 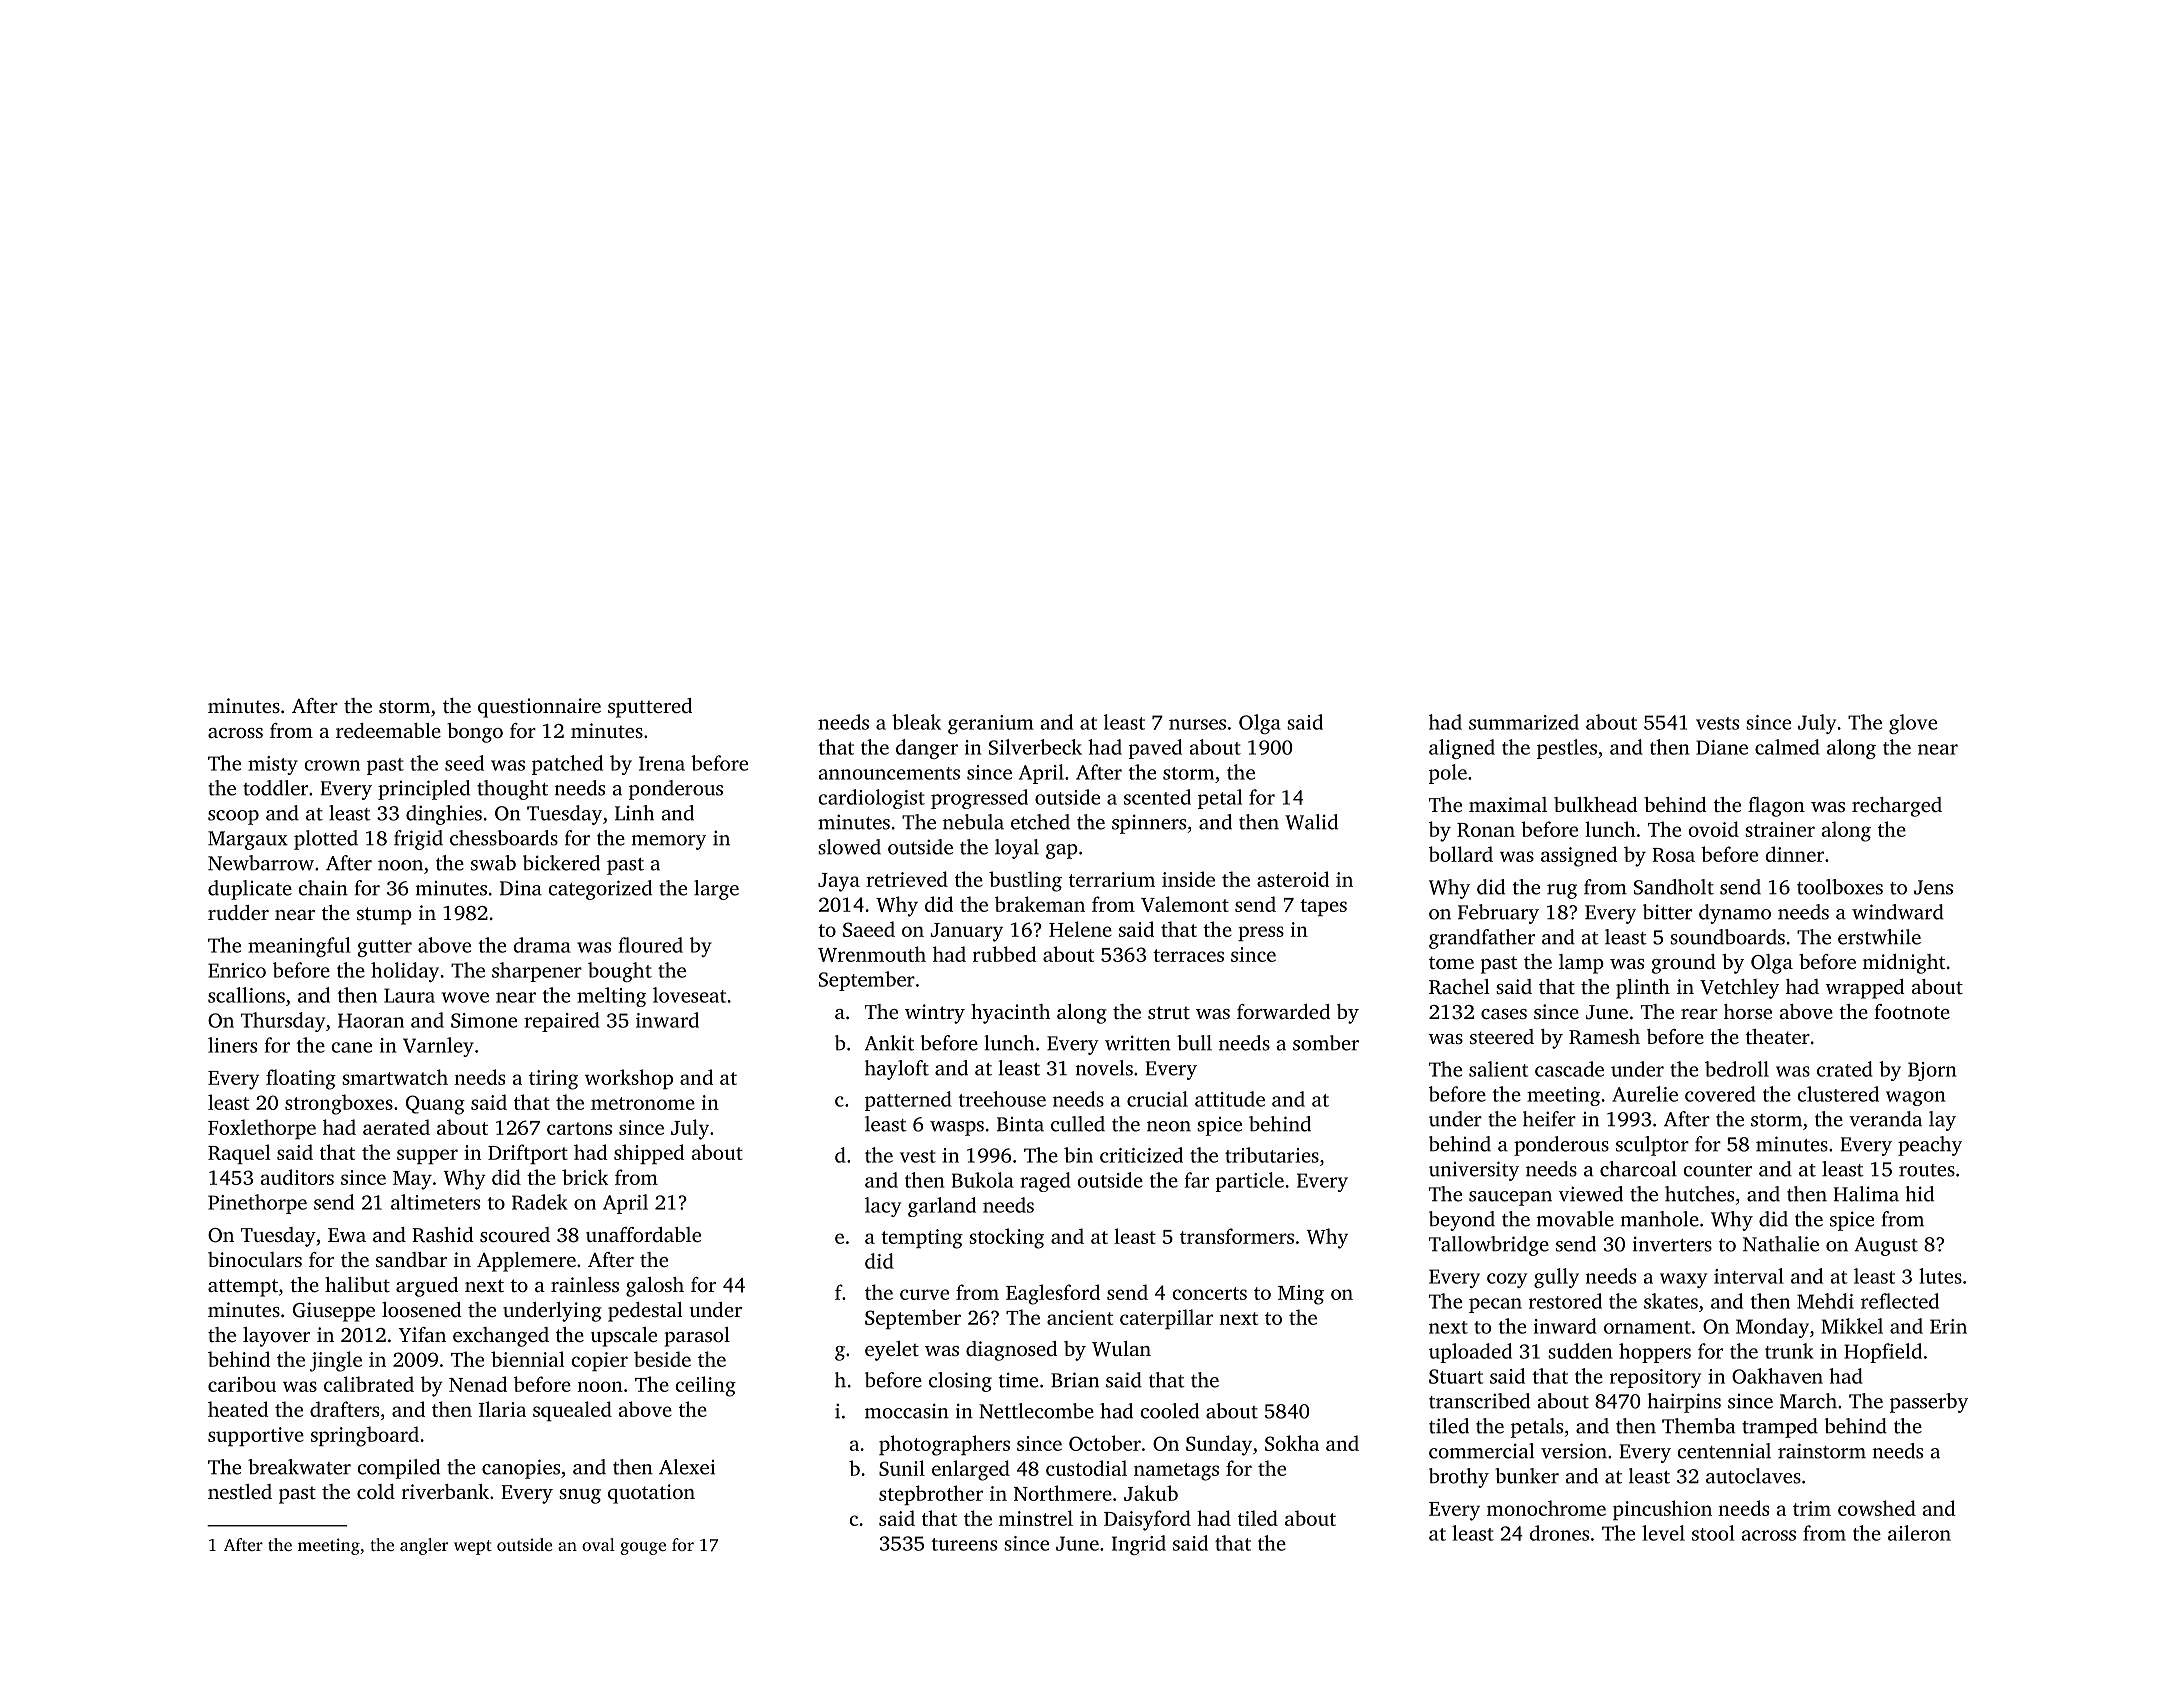 I want to click on far, so click(x=1197, y=1180).
